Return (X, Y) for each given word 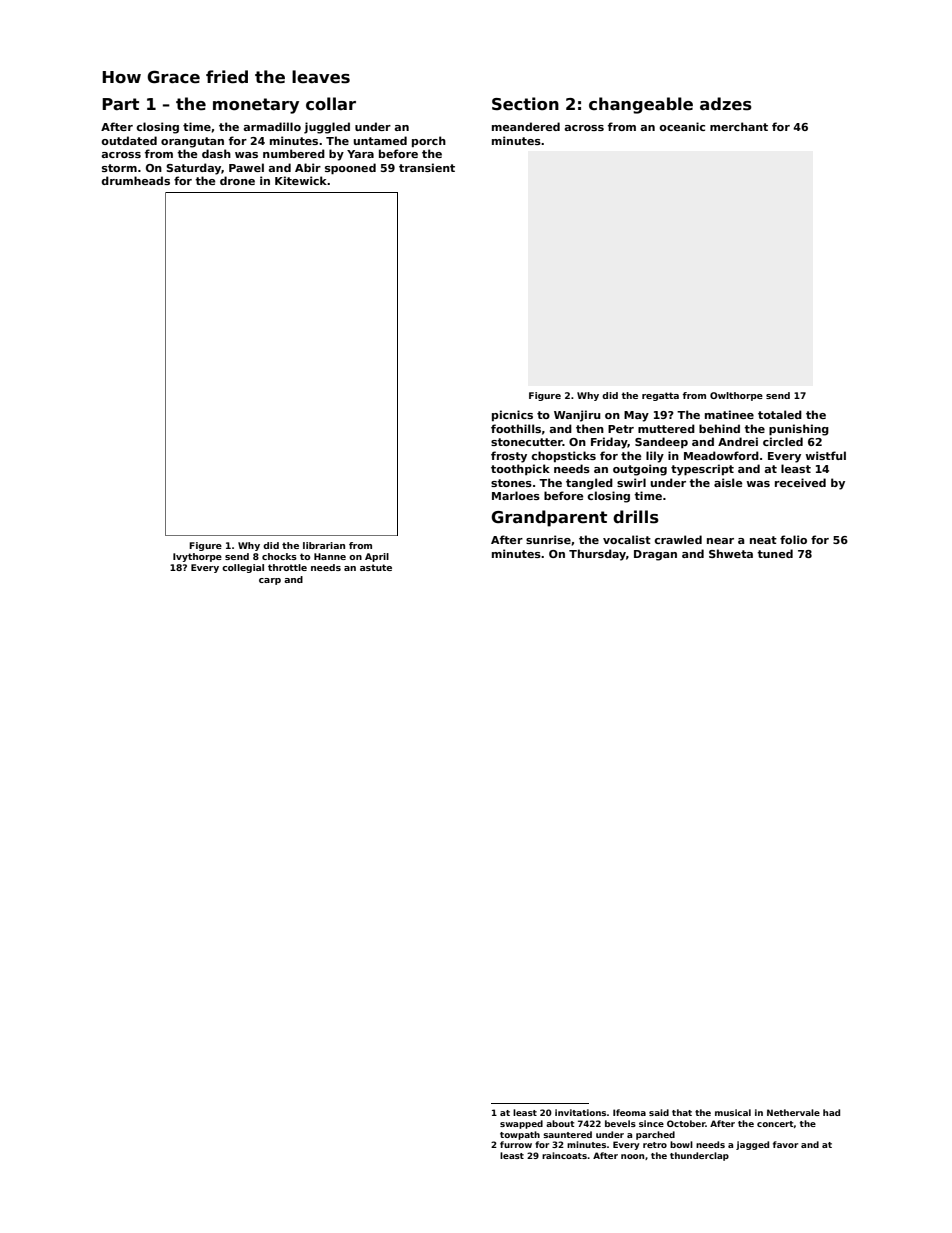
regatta (660, 396)
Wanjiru (577, 416)
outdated (129, 140)
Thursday (597, 555)
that (682, 1112)
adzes (726, 104)
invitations (580, 1112)
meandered (526, 126)
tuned (775, 553)
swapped (521, 1124)
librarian (324, 545)
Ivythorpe (197, 557)
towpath (520, 1135)
